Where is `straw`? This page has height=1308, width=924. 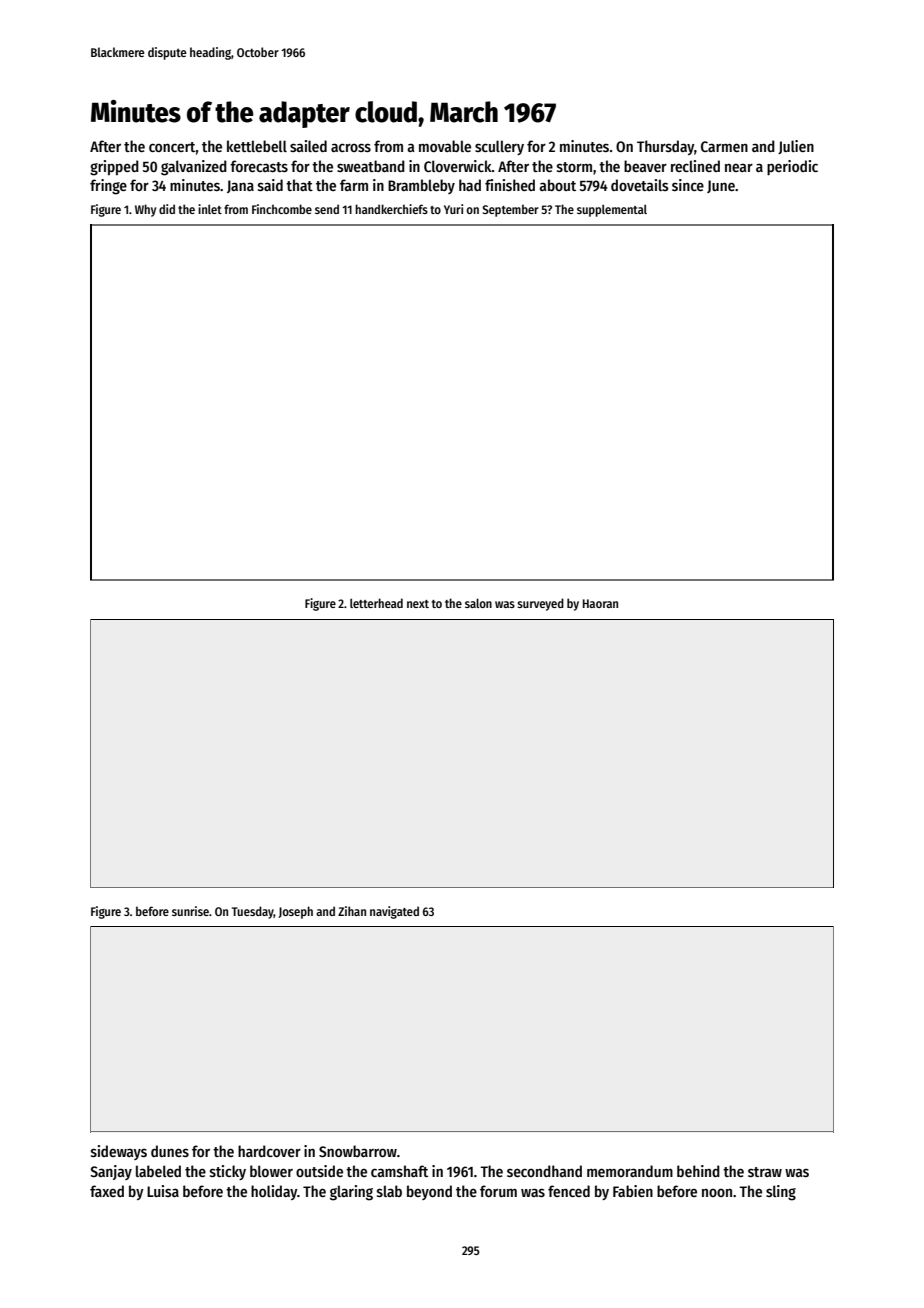 straw is located at coordinates (765, 1172).
